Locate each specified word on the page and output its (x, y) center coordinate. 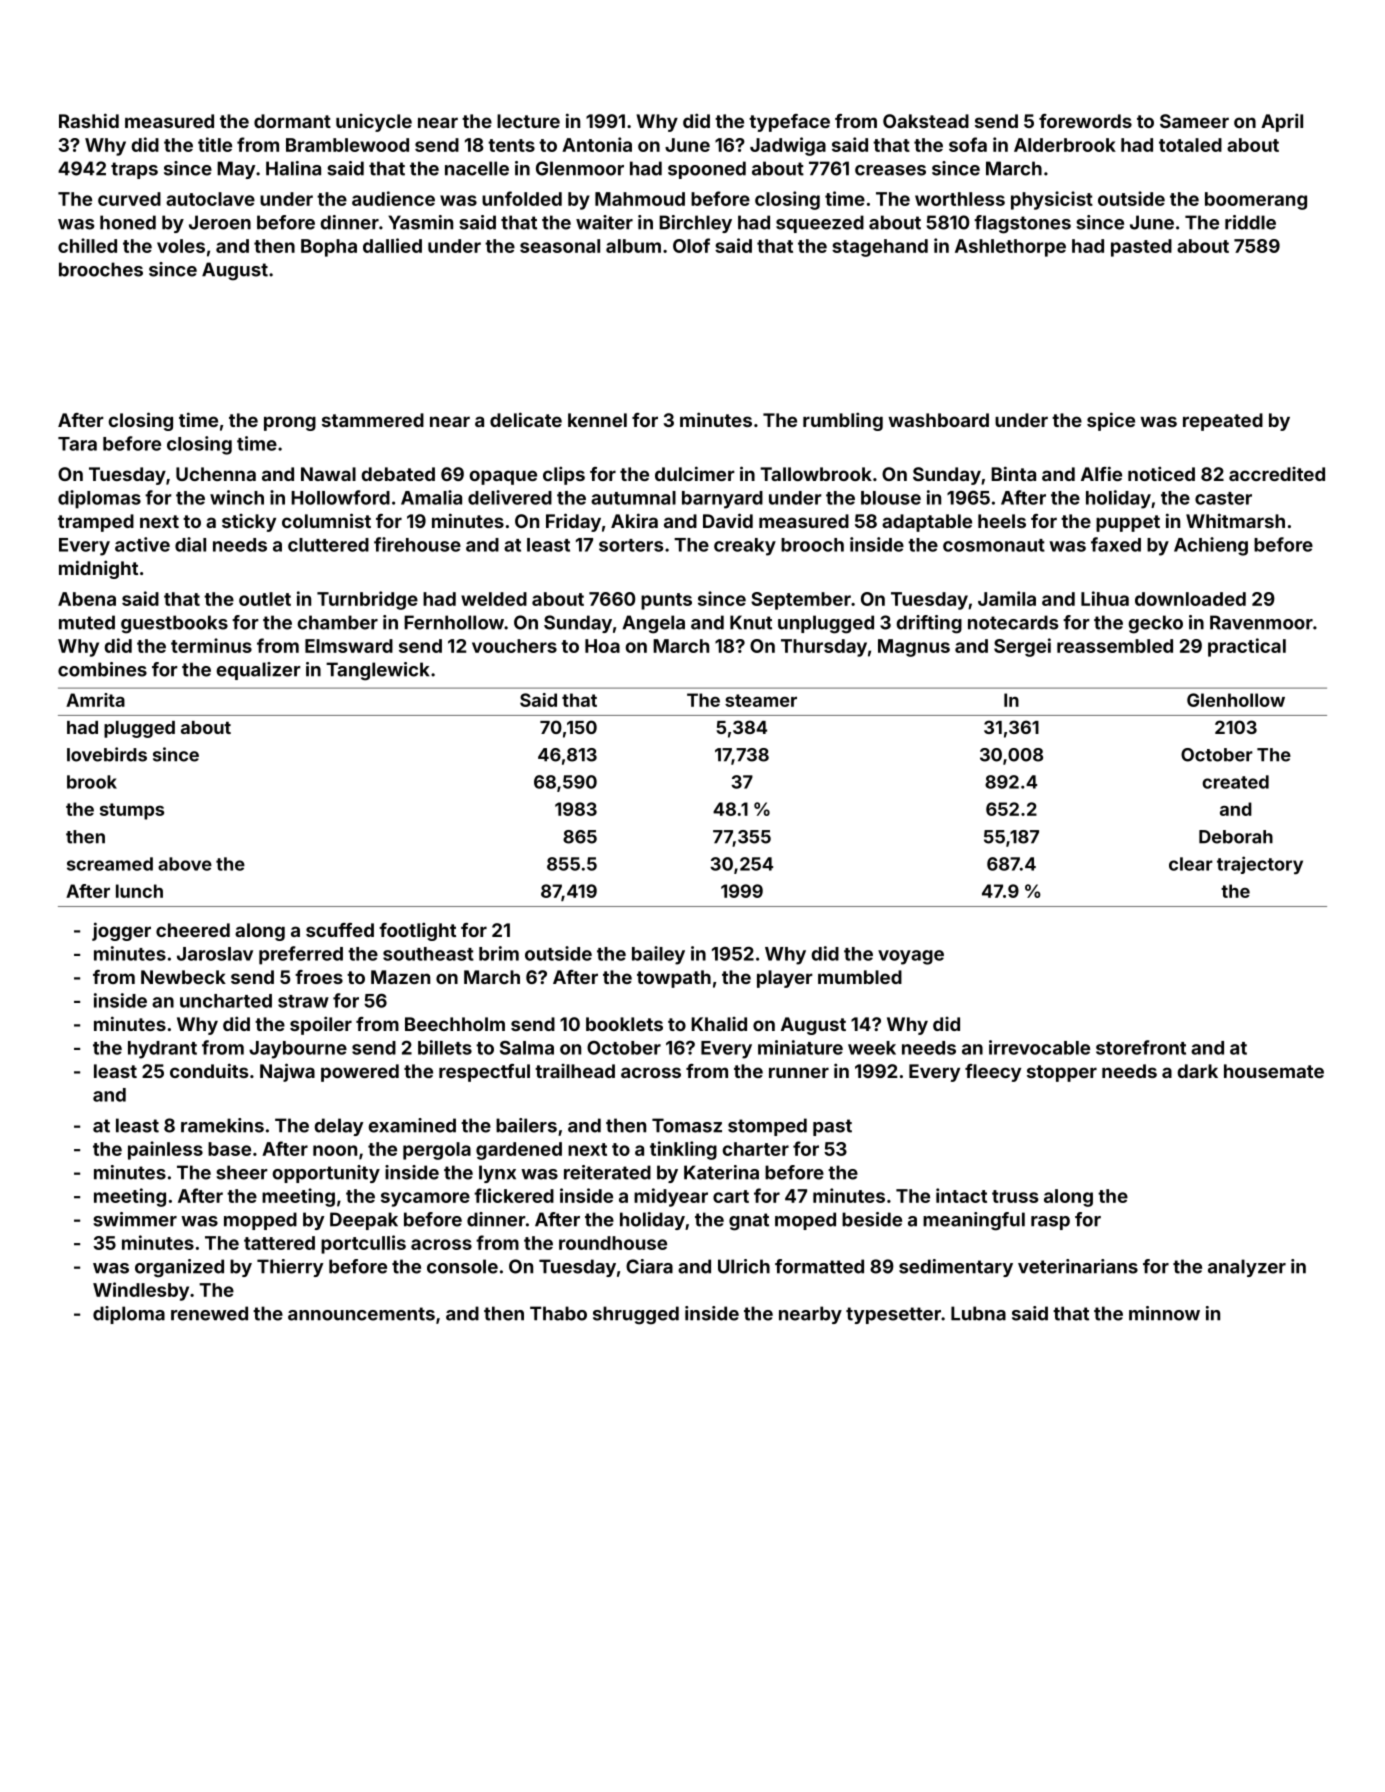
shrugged (636, 1315)
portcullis (363, 1244)
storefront (1141, 1047)
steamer (761, 700)
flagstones (1022, 224)
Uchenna (216, 474)
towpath (674, 979)
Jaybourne (298, 1050)
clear (1191, 864)
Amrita (95, 700)
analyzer (1247, 1268)
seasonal (560, 246)
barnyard (722, 500)
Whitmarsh (1235, 520)
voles (181, 246)
